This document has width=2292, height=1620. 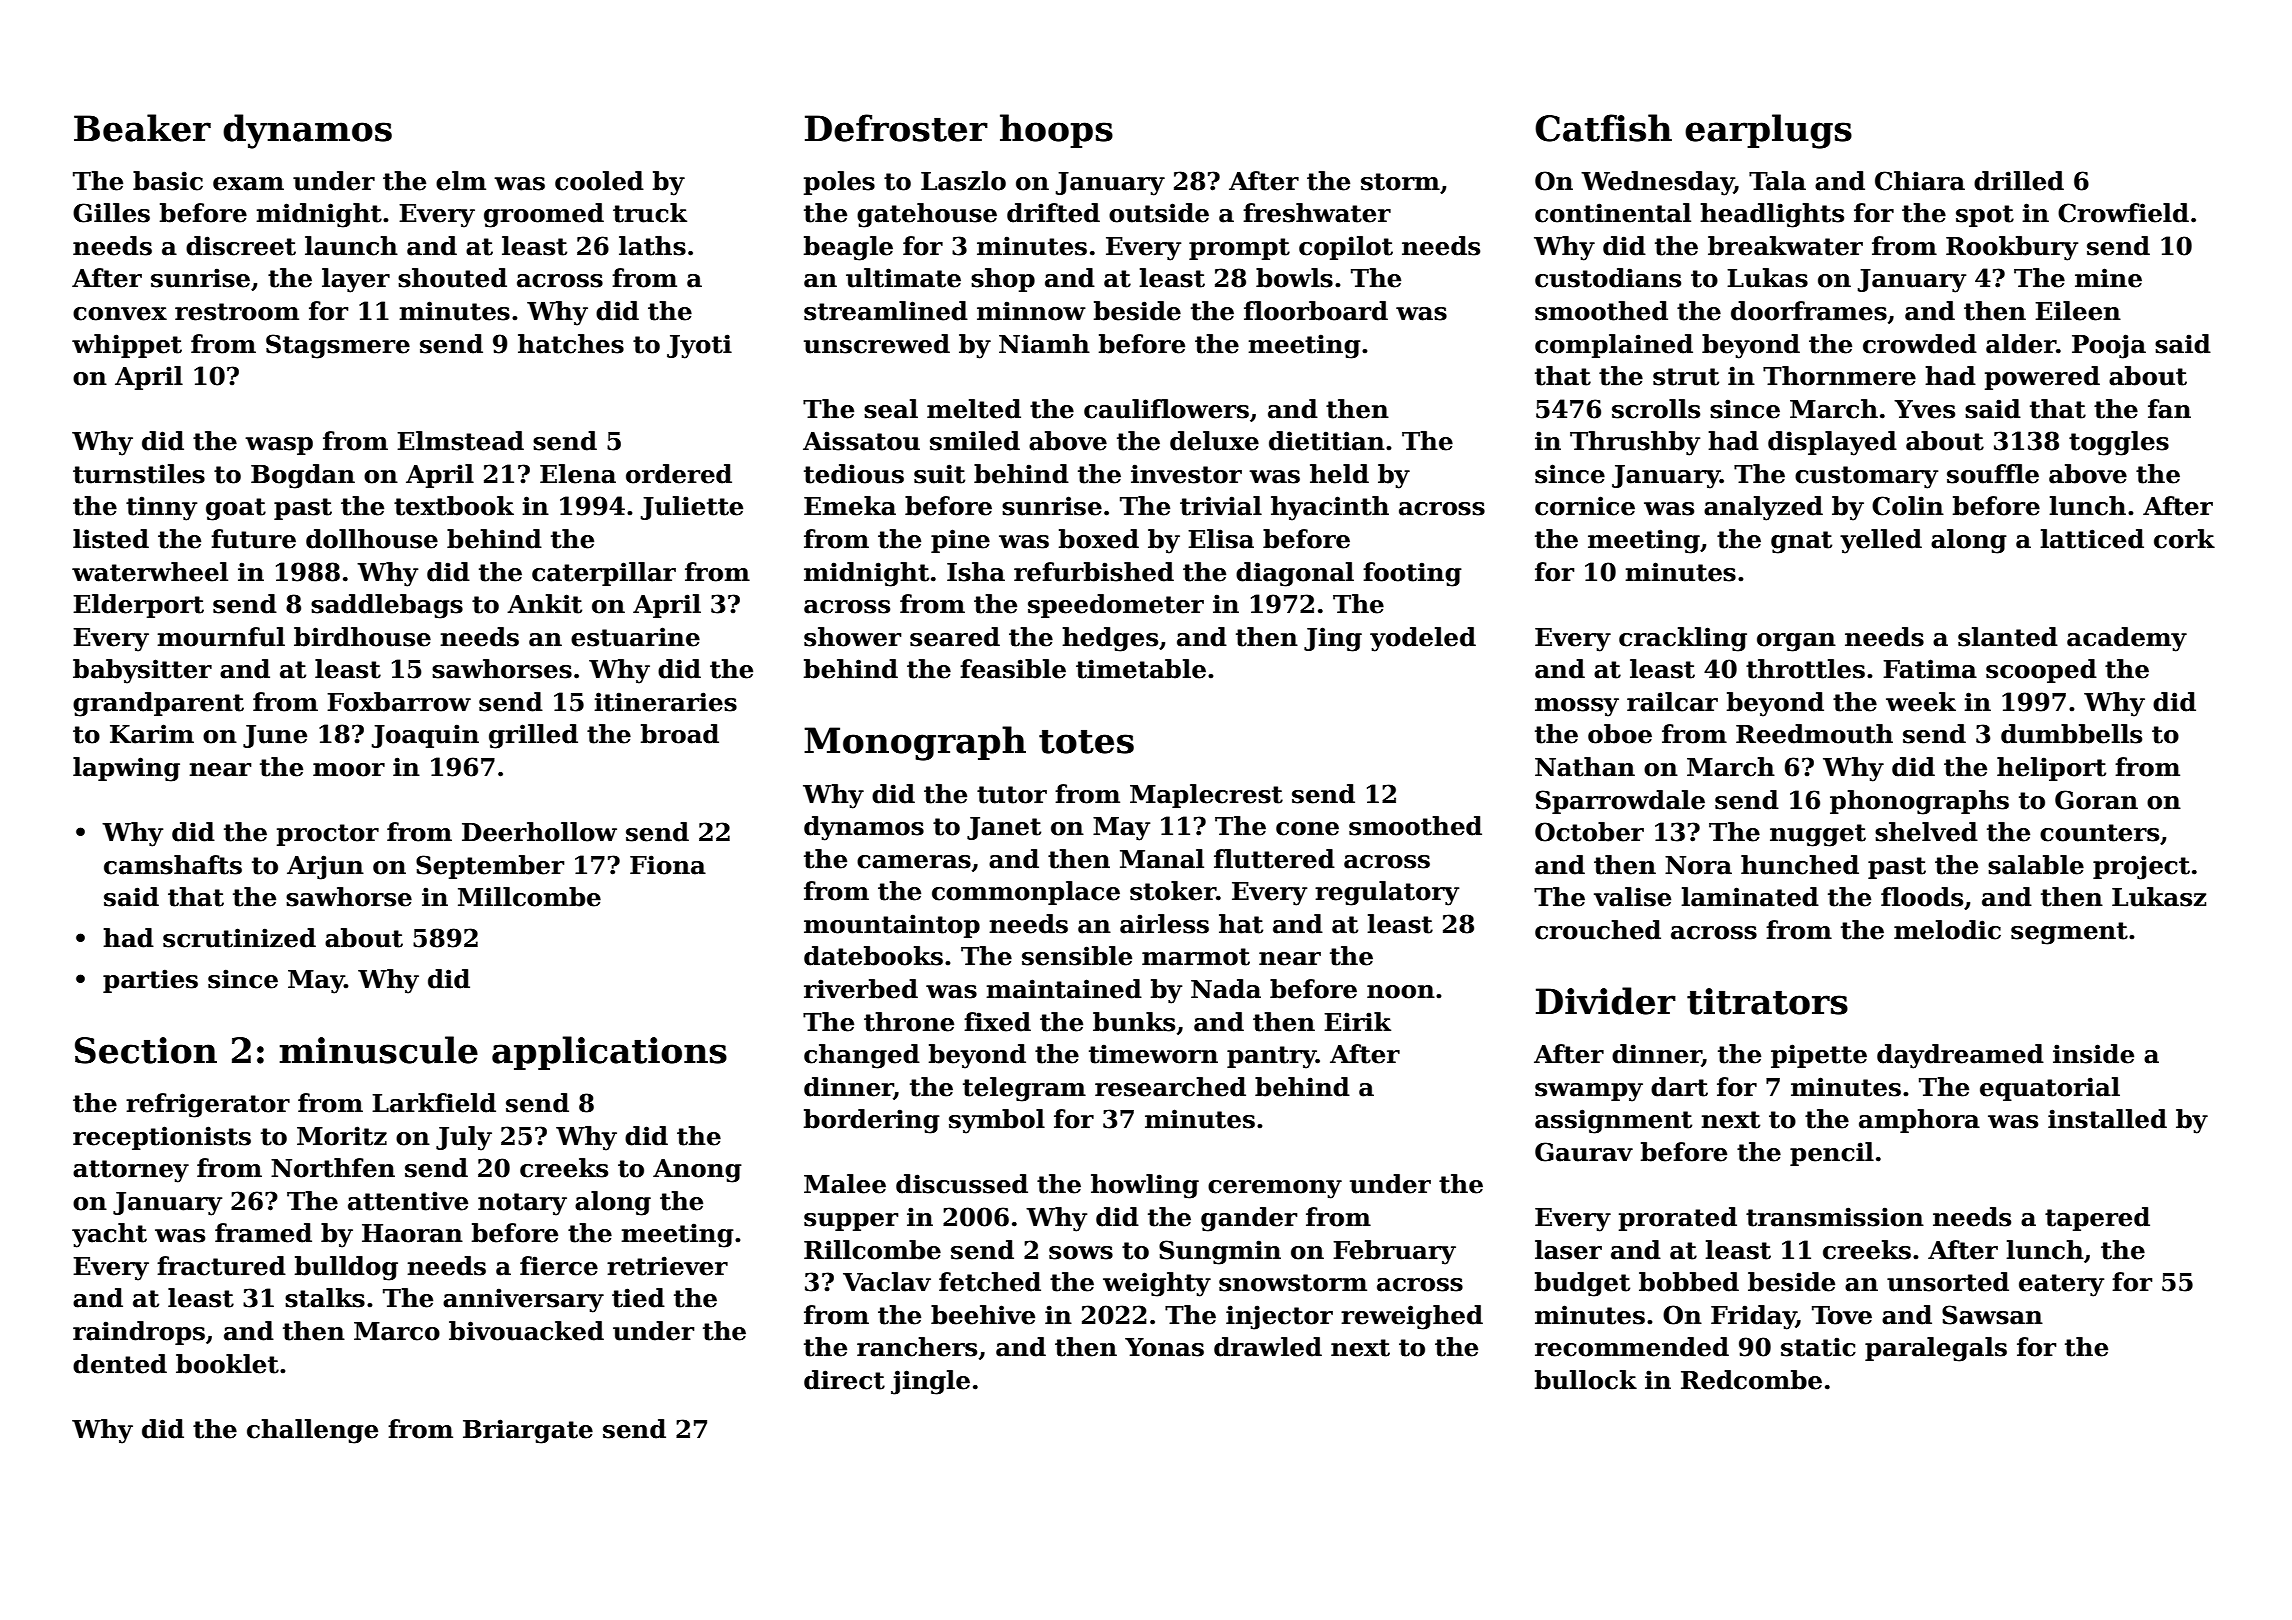 I want to click on toggles, so click(x=2119, y=443).
